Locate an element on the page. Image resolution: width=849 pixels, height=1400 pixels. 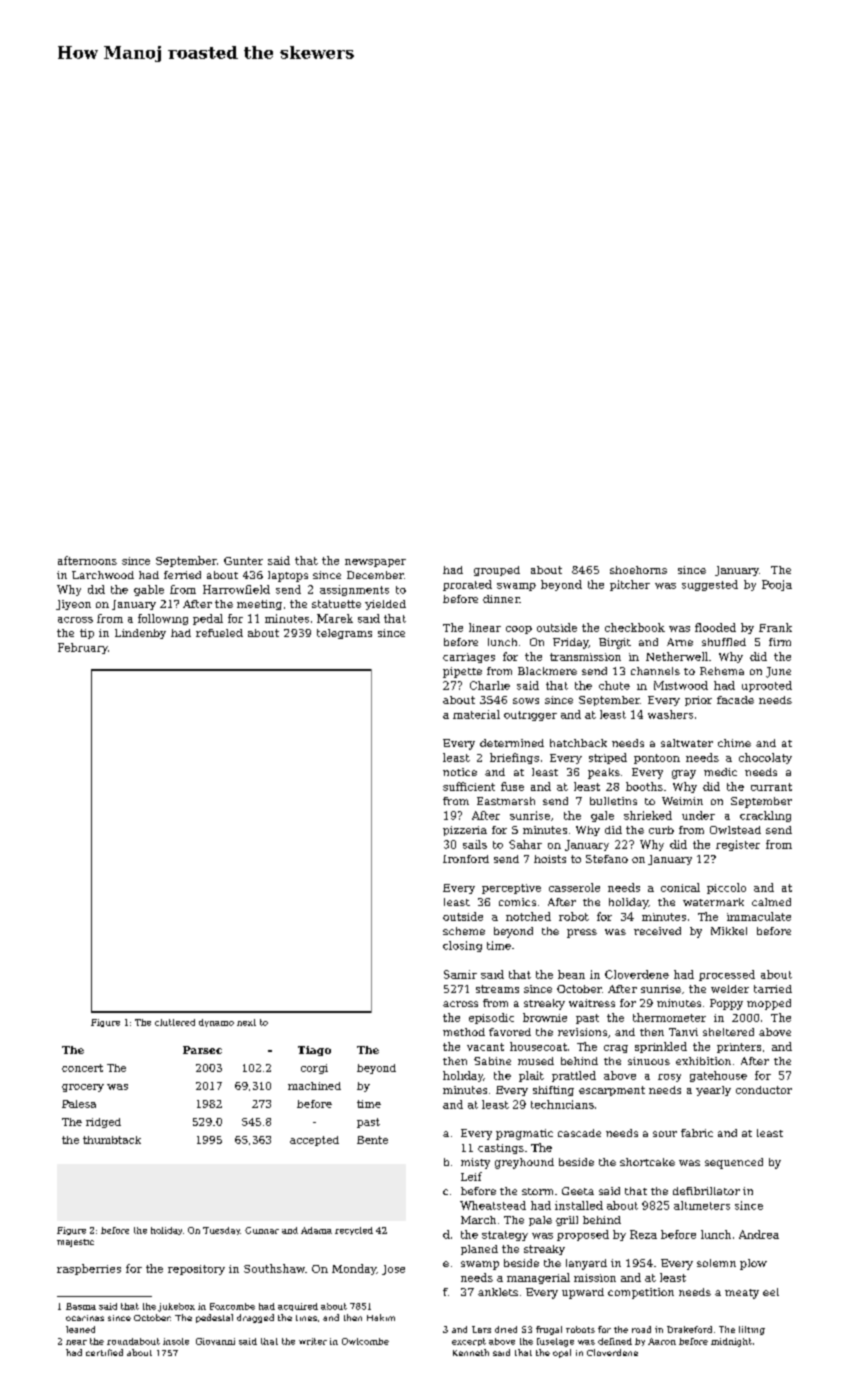
majestic is located at coordinates (75, 1243).
